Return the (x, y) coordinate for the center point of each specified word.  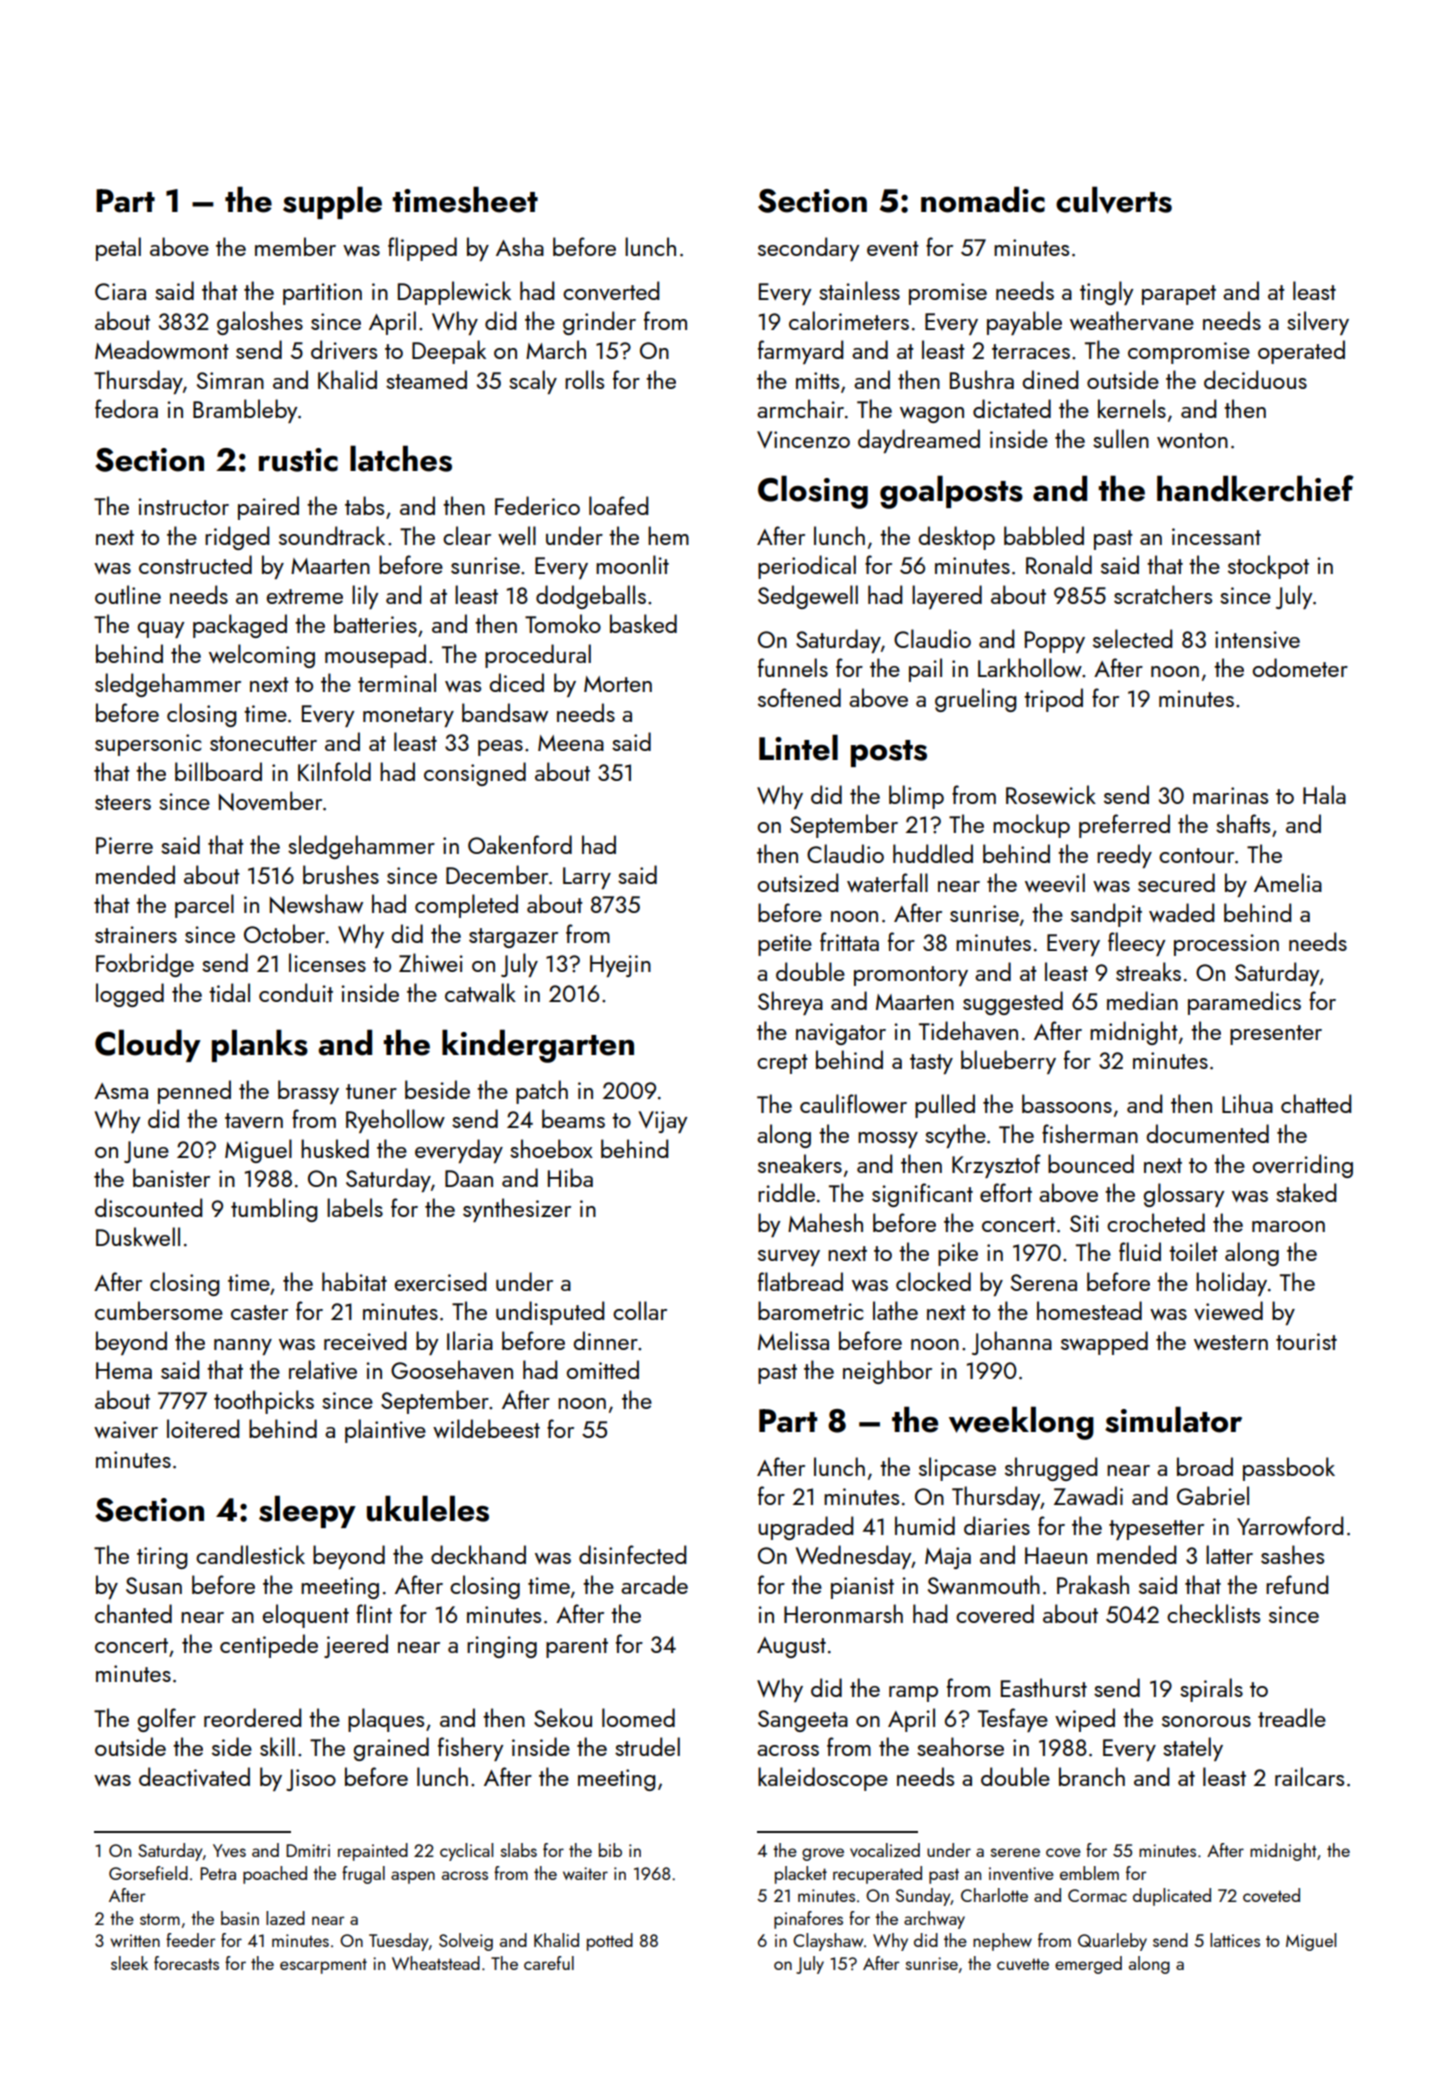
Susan (154, 1585)
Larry (587, 878)
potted (610, 1942)
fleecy (1136, 944)
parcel (204, 906)
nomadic (983, 199)
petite (785, 945)
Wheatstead (436, 1963)
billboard (218, 771)
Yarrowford (1290, 1525)
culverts (1114, 200)
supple (332, 202)
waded (1181, 912)
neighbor (887, 1372)
